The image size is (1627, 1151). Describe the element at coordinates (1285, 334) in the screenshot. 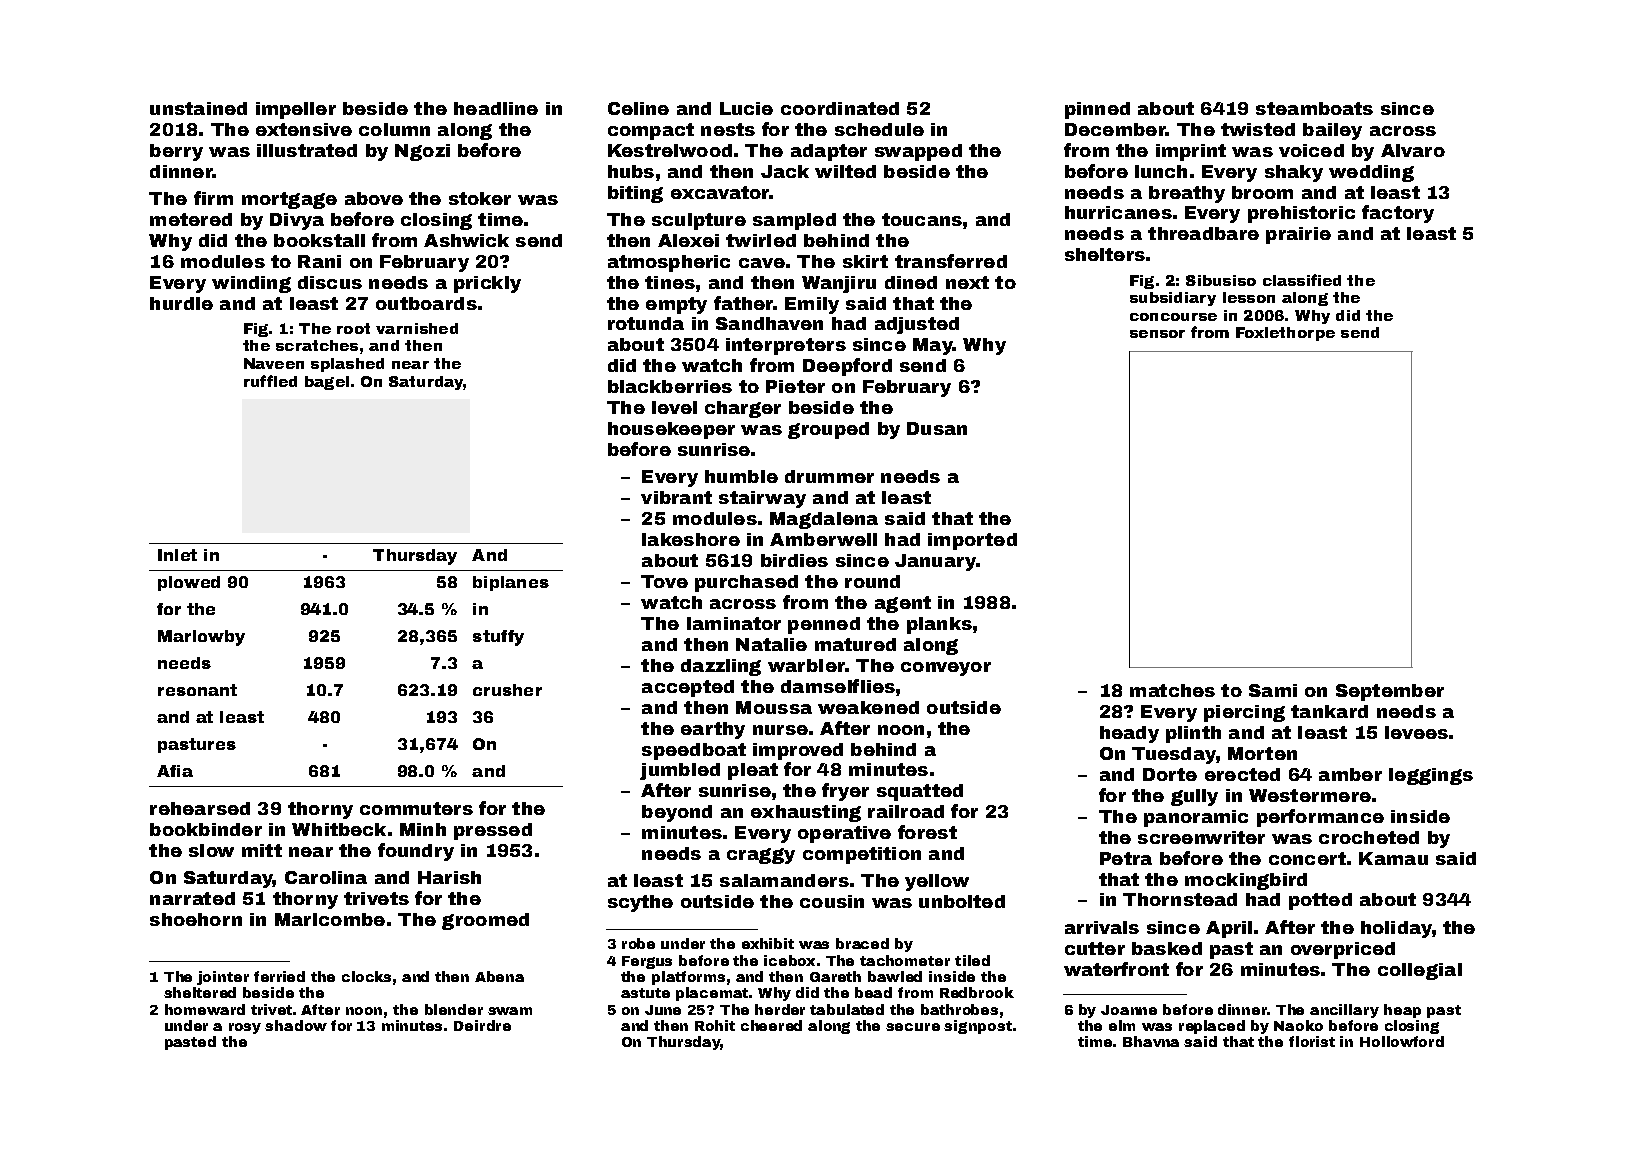

I see `Foxlethorpe` at that location.
